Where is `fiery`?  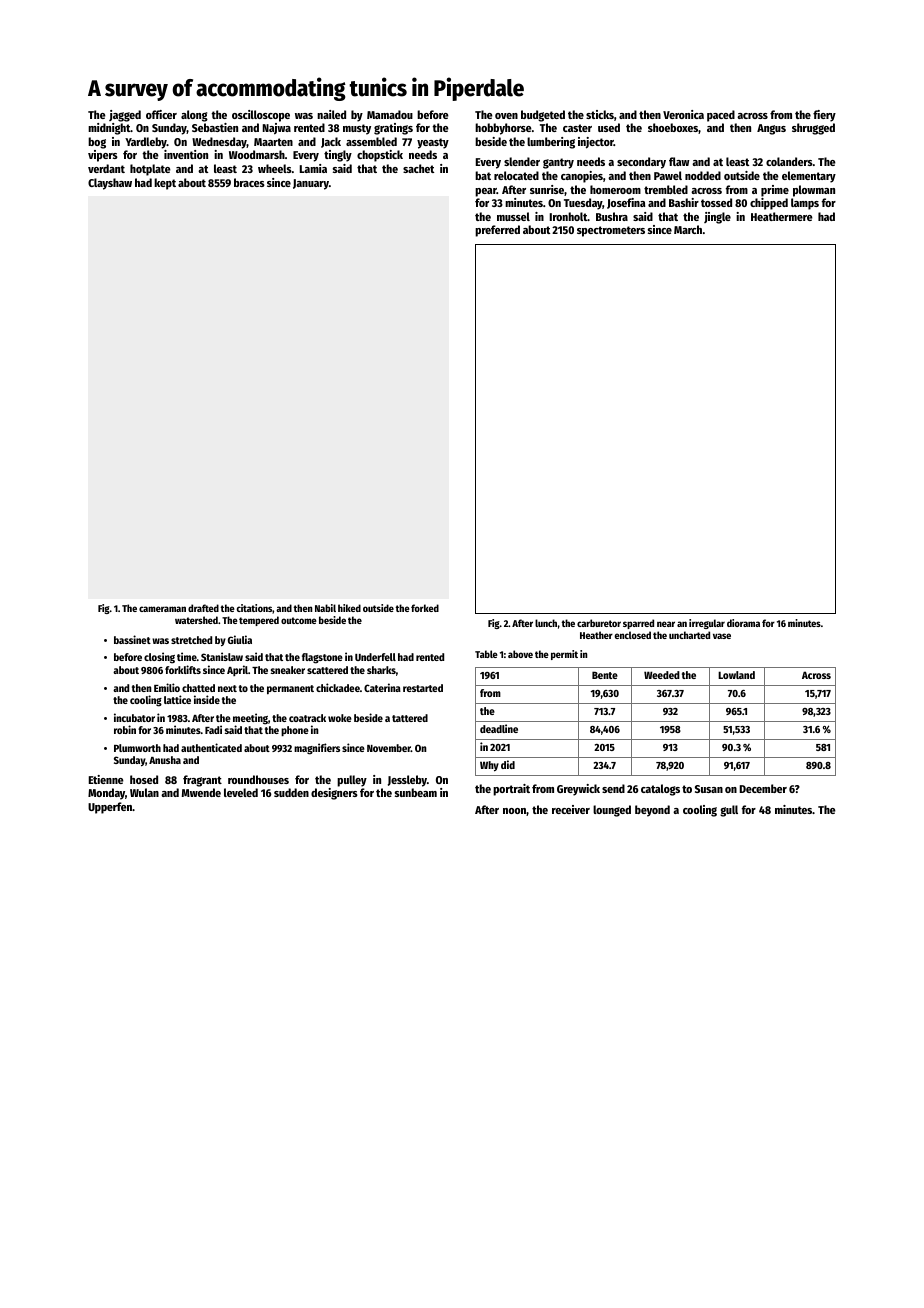 fiery is located at coordinates (824, 116).
